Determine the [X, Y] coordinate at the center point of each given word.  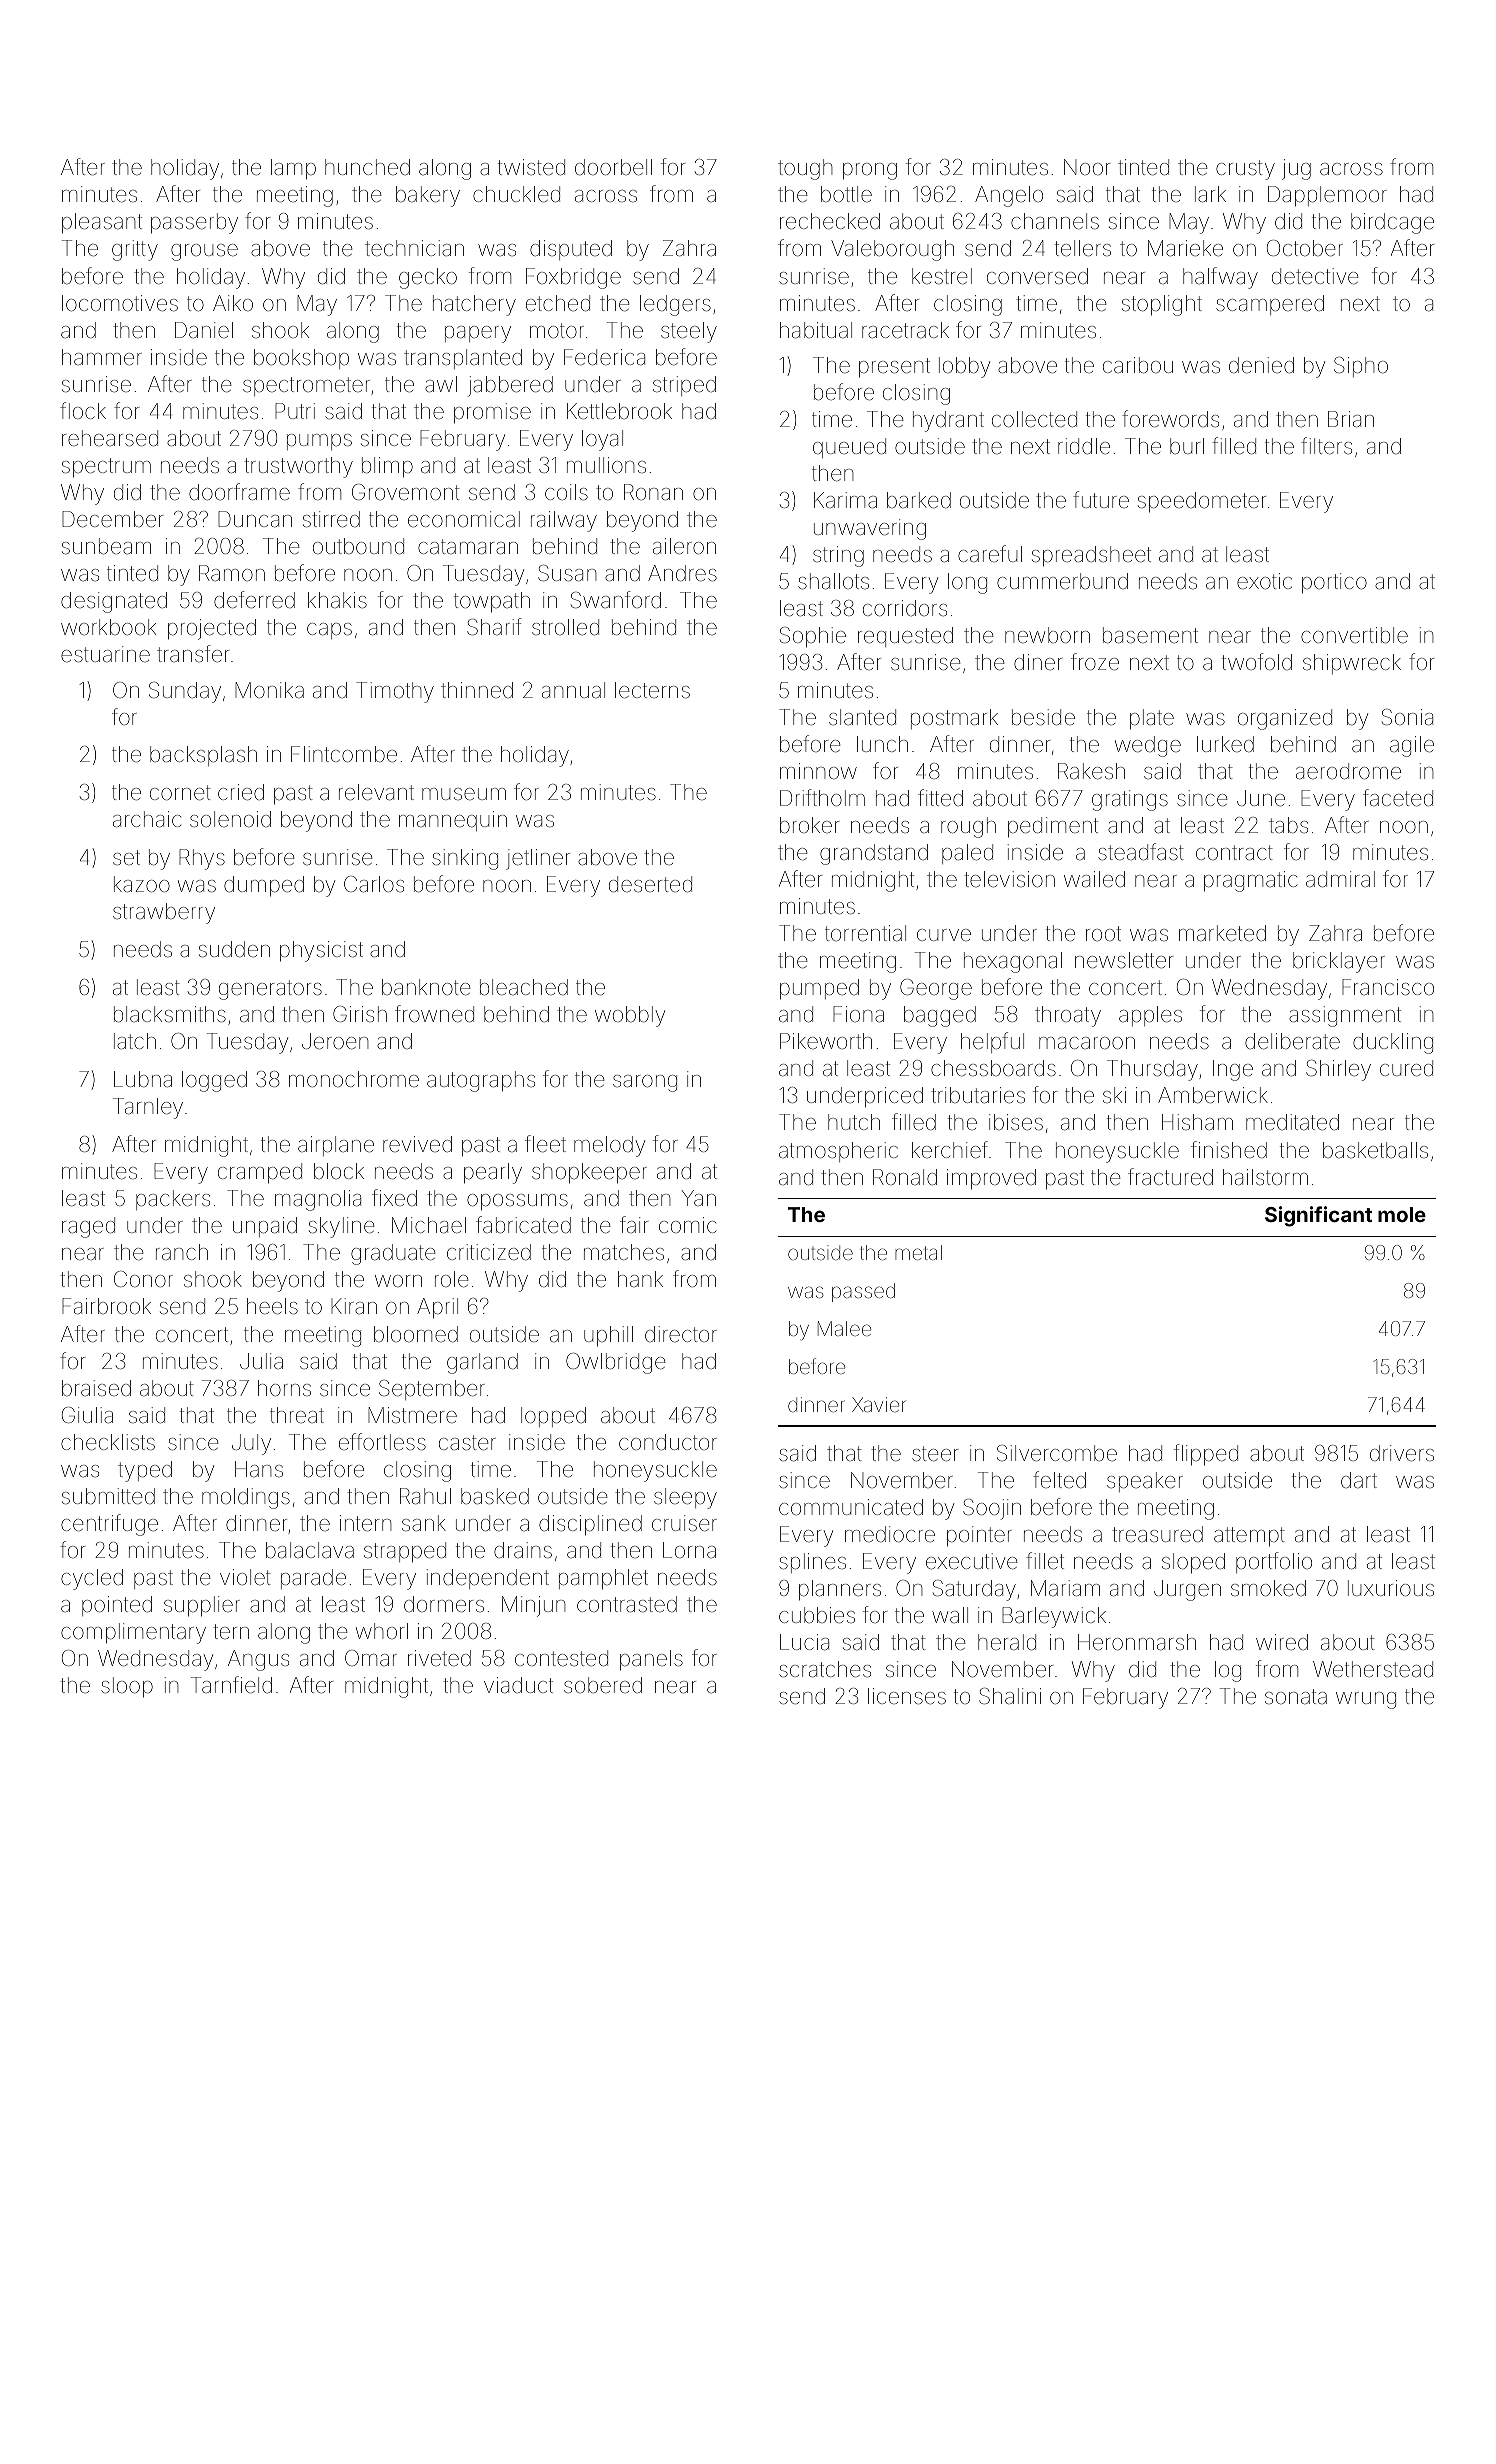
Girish [360, 1014]
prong [870, 171]
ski [1114, 1095]
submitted [108, 1496]
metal [918, 1252]
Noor [1087, 167]
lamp [293, 169]
